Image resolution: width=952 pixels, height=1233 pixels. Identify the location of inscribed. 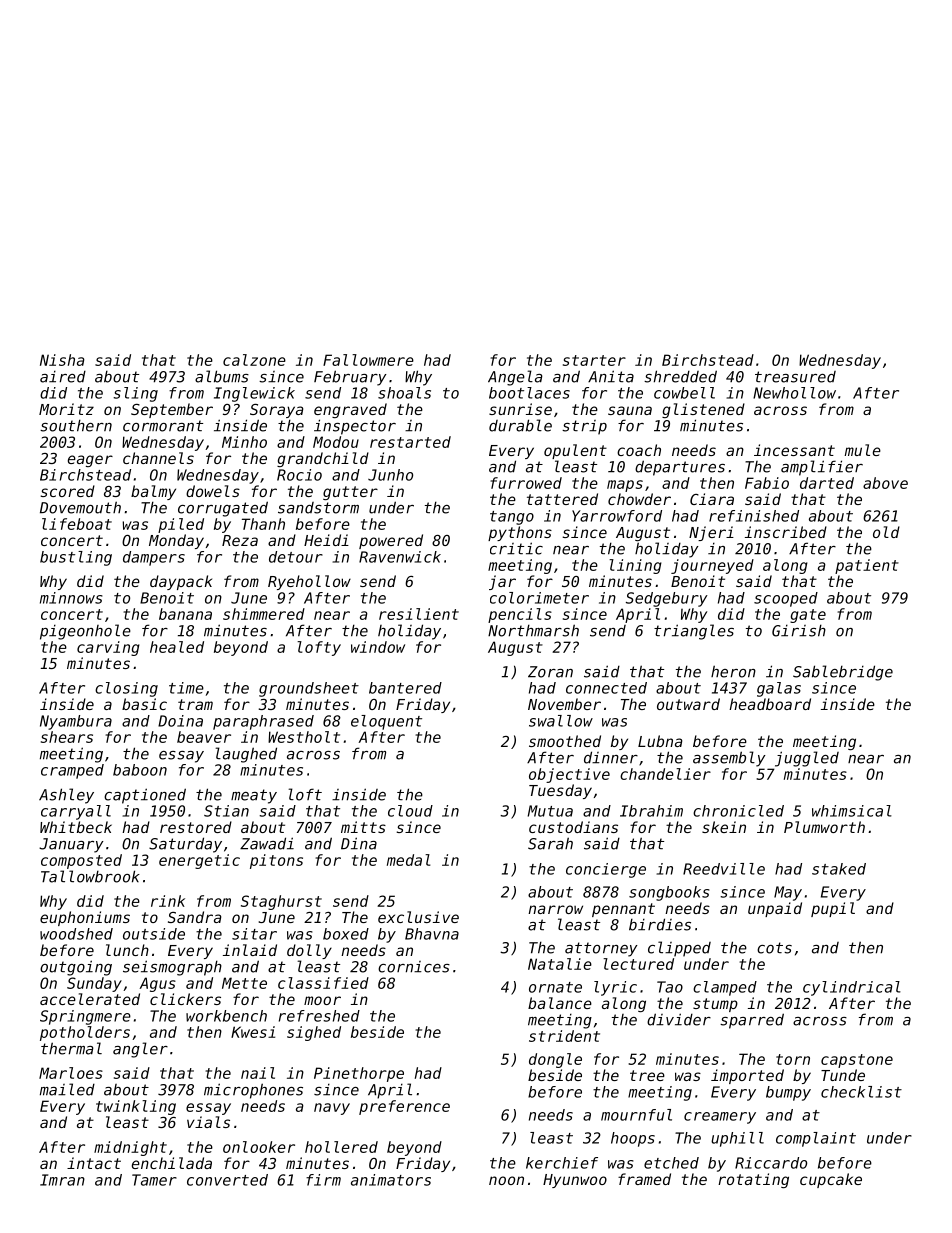
(786, 532).
